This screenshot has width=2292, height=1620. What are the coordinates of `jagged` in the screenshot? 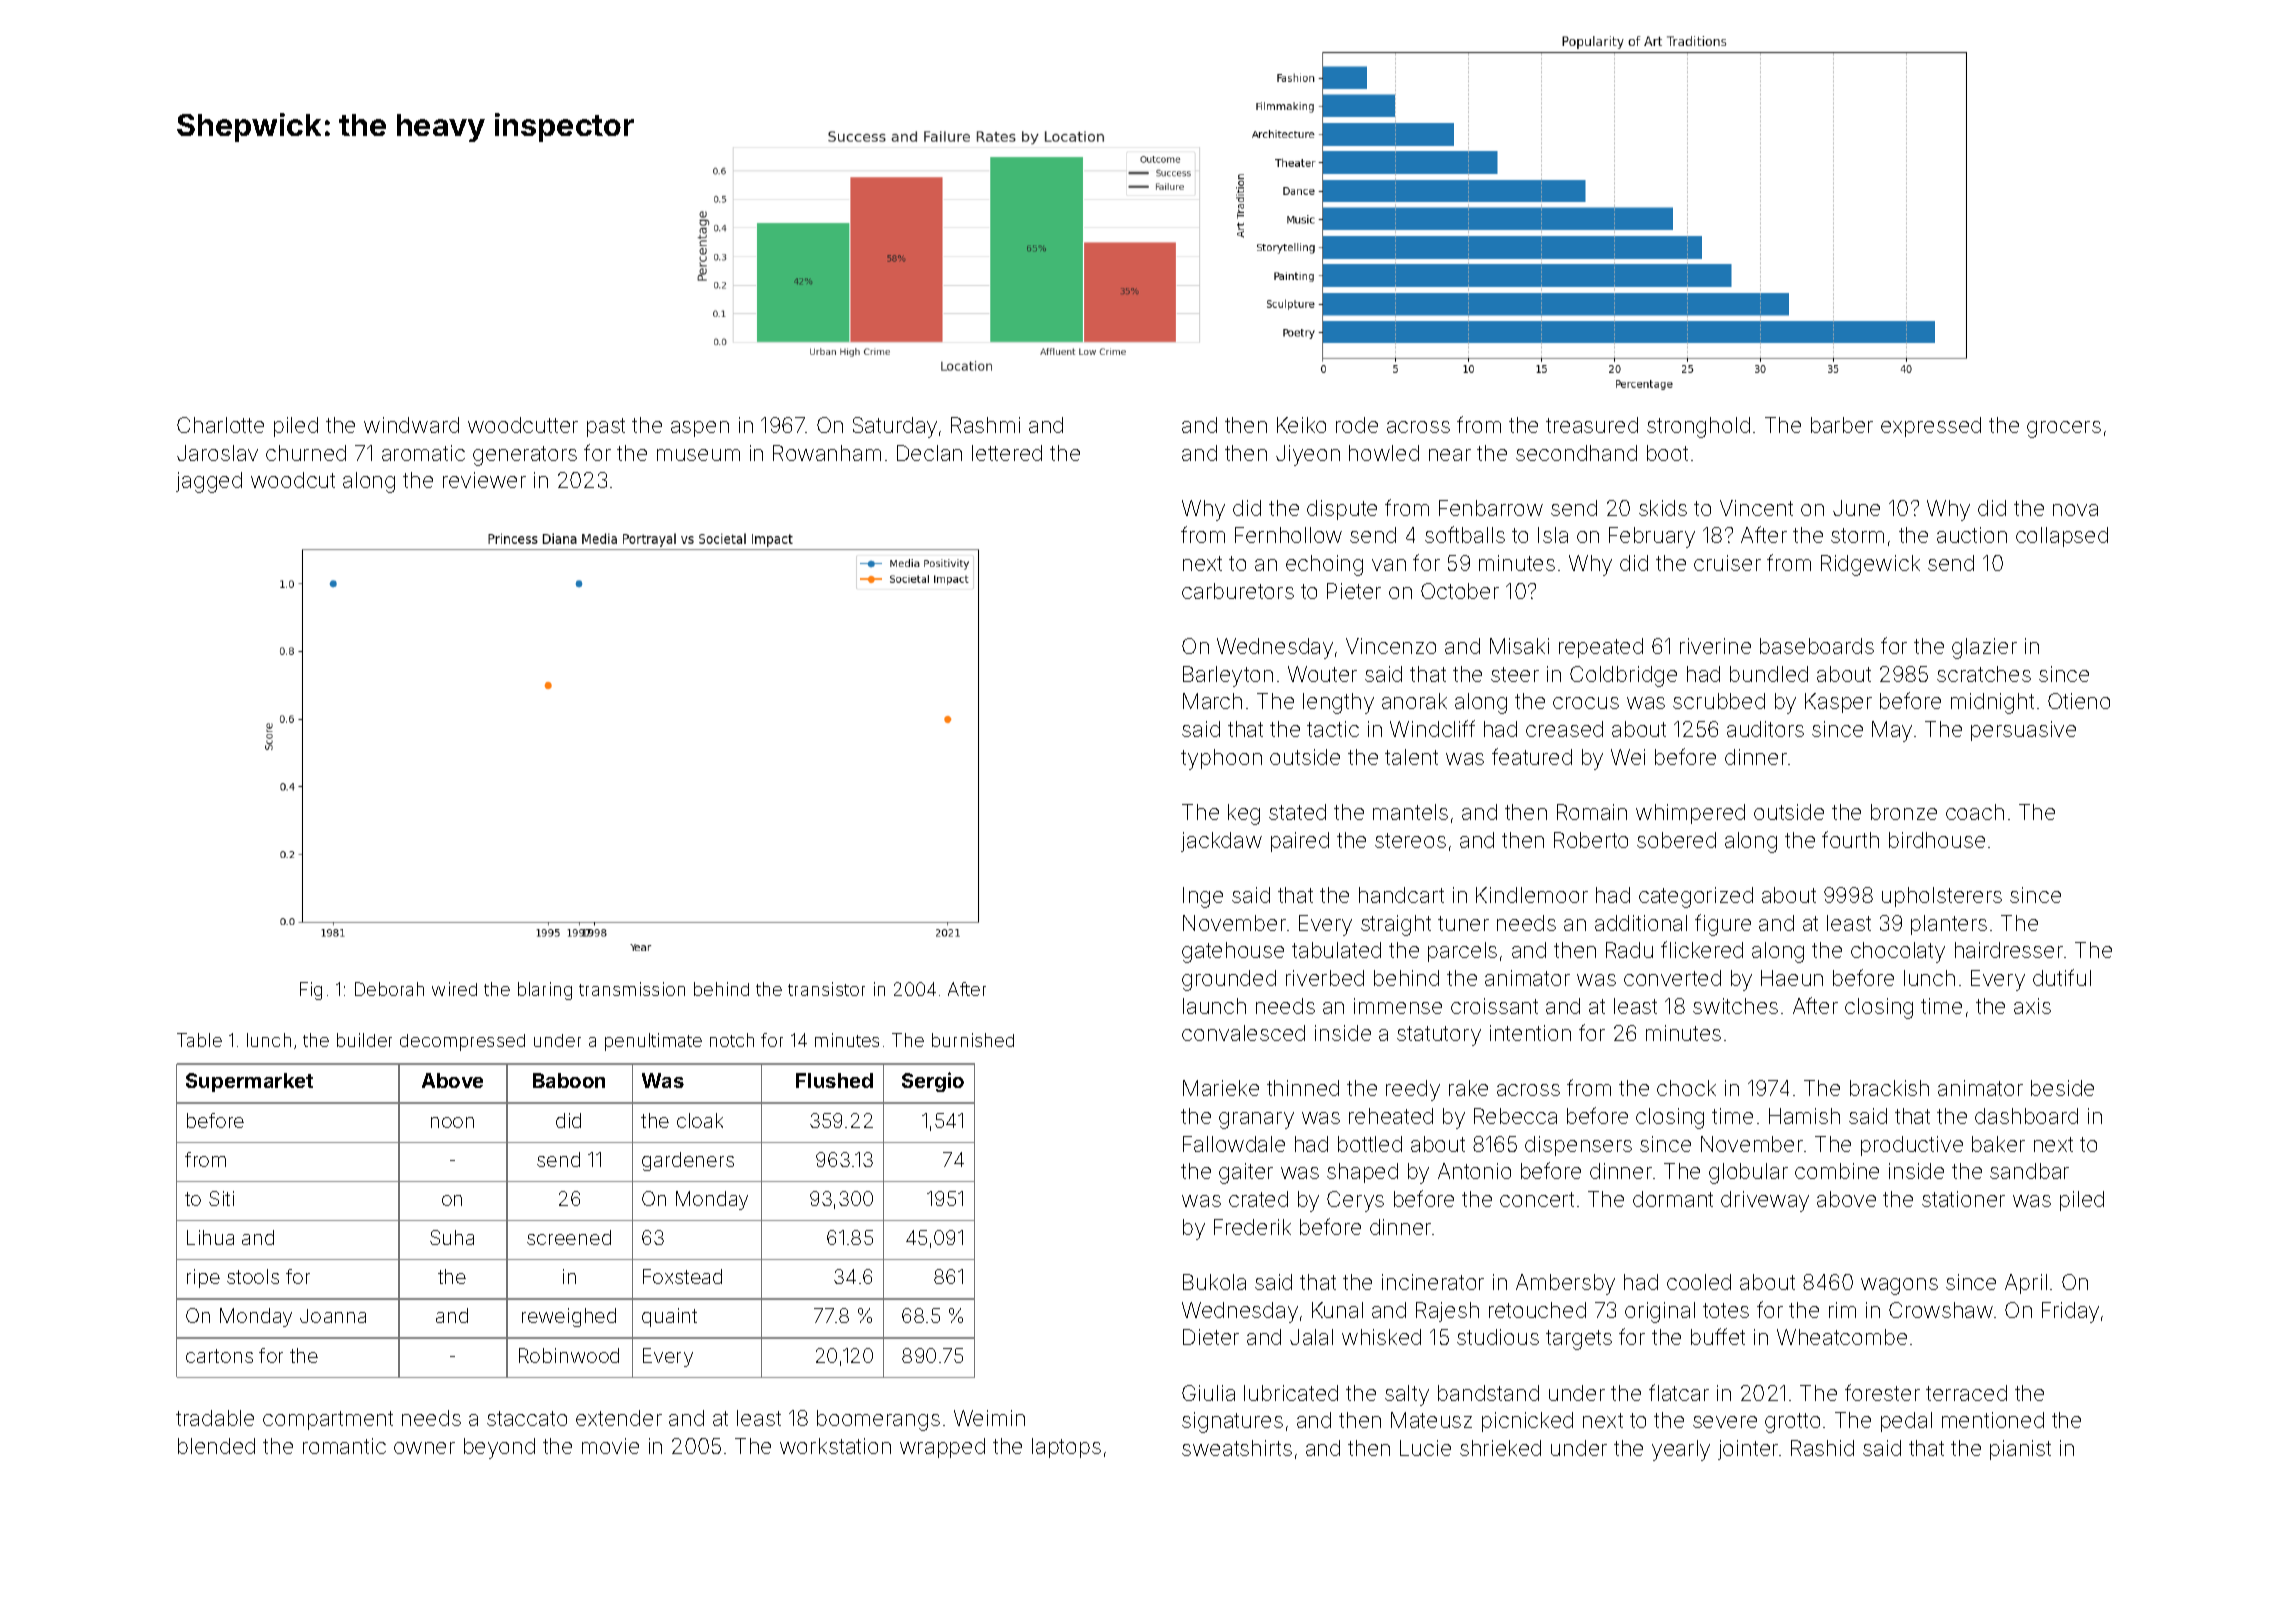 It's located at (209, 482).
